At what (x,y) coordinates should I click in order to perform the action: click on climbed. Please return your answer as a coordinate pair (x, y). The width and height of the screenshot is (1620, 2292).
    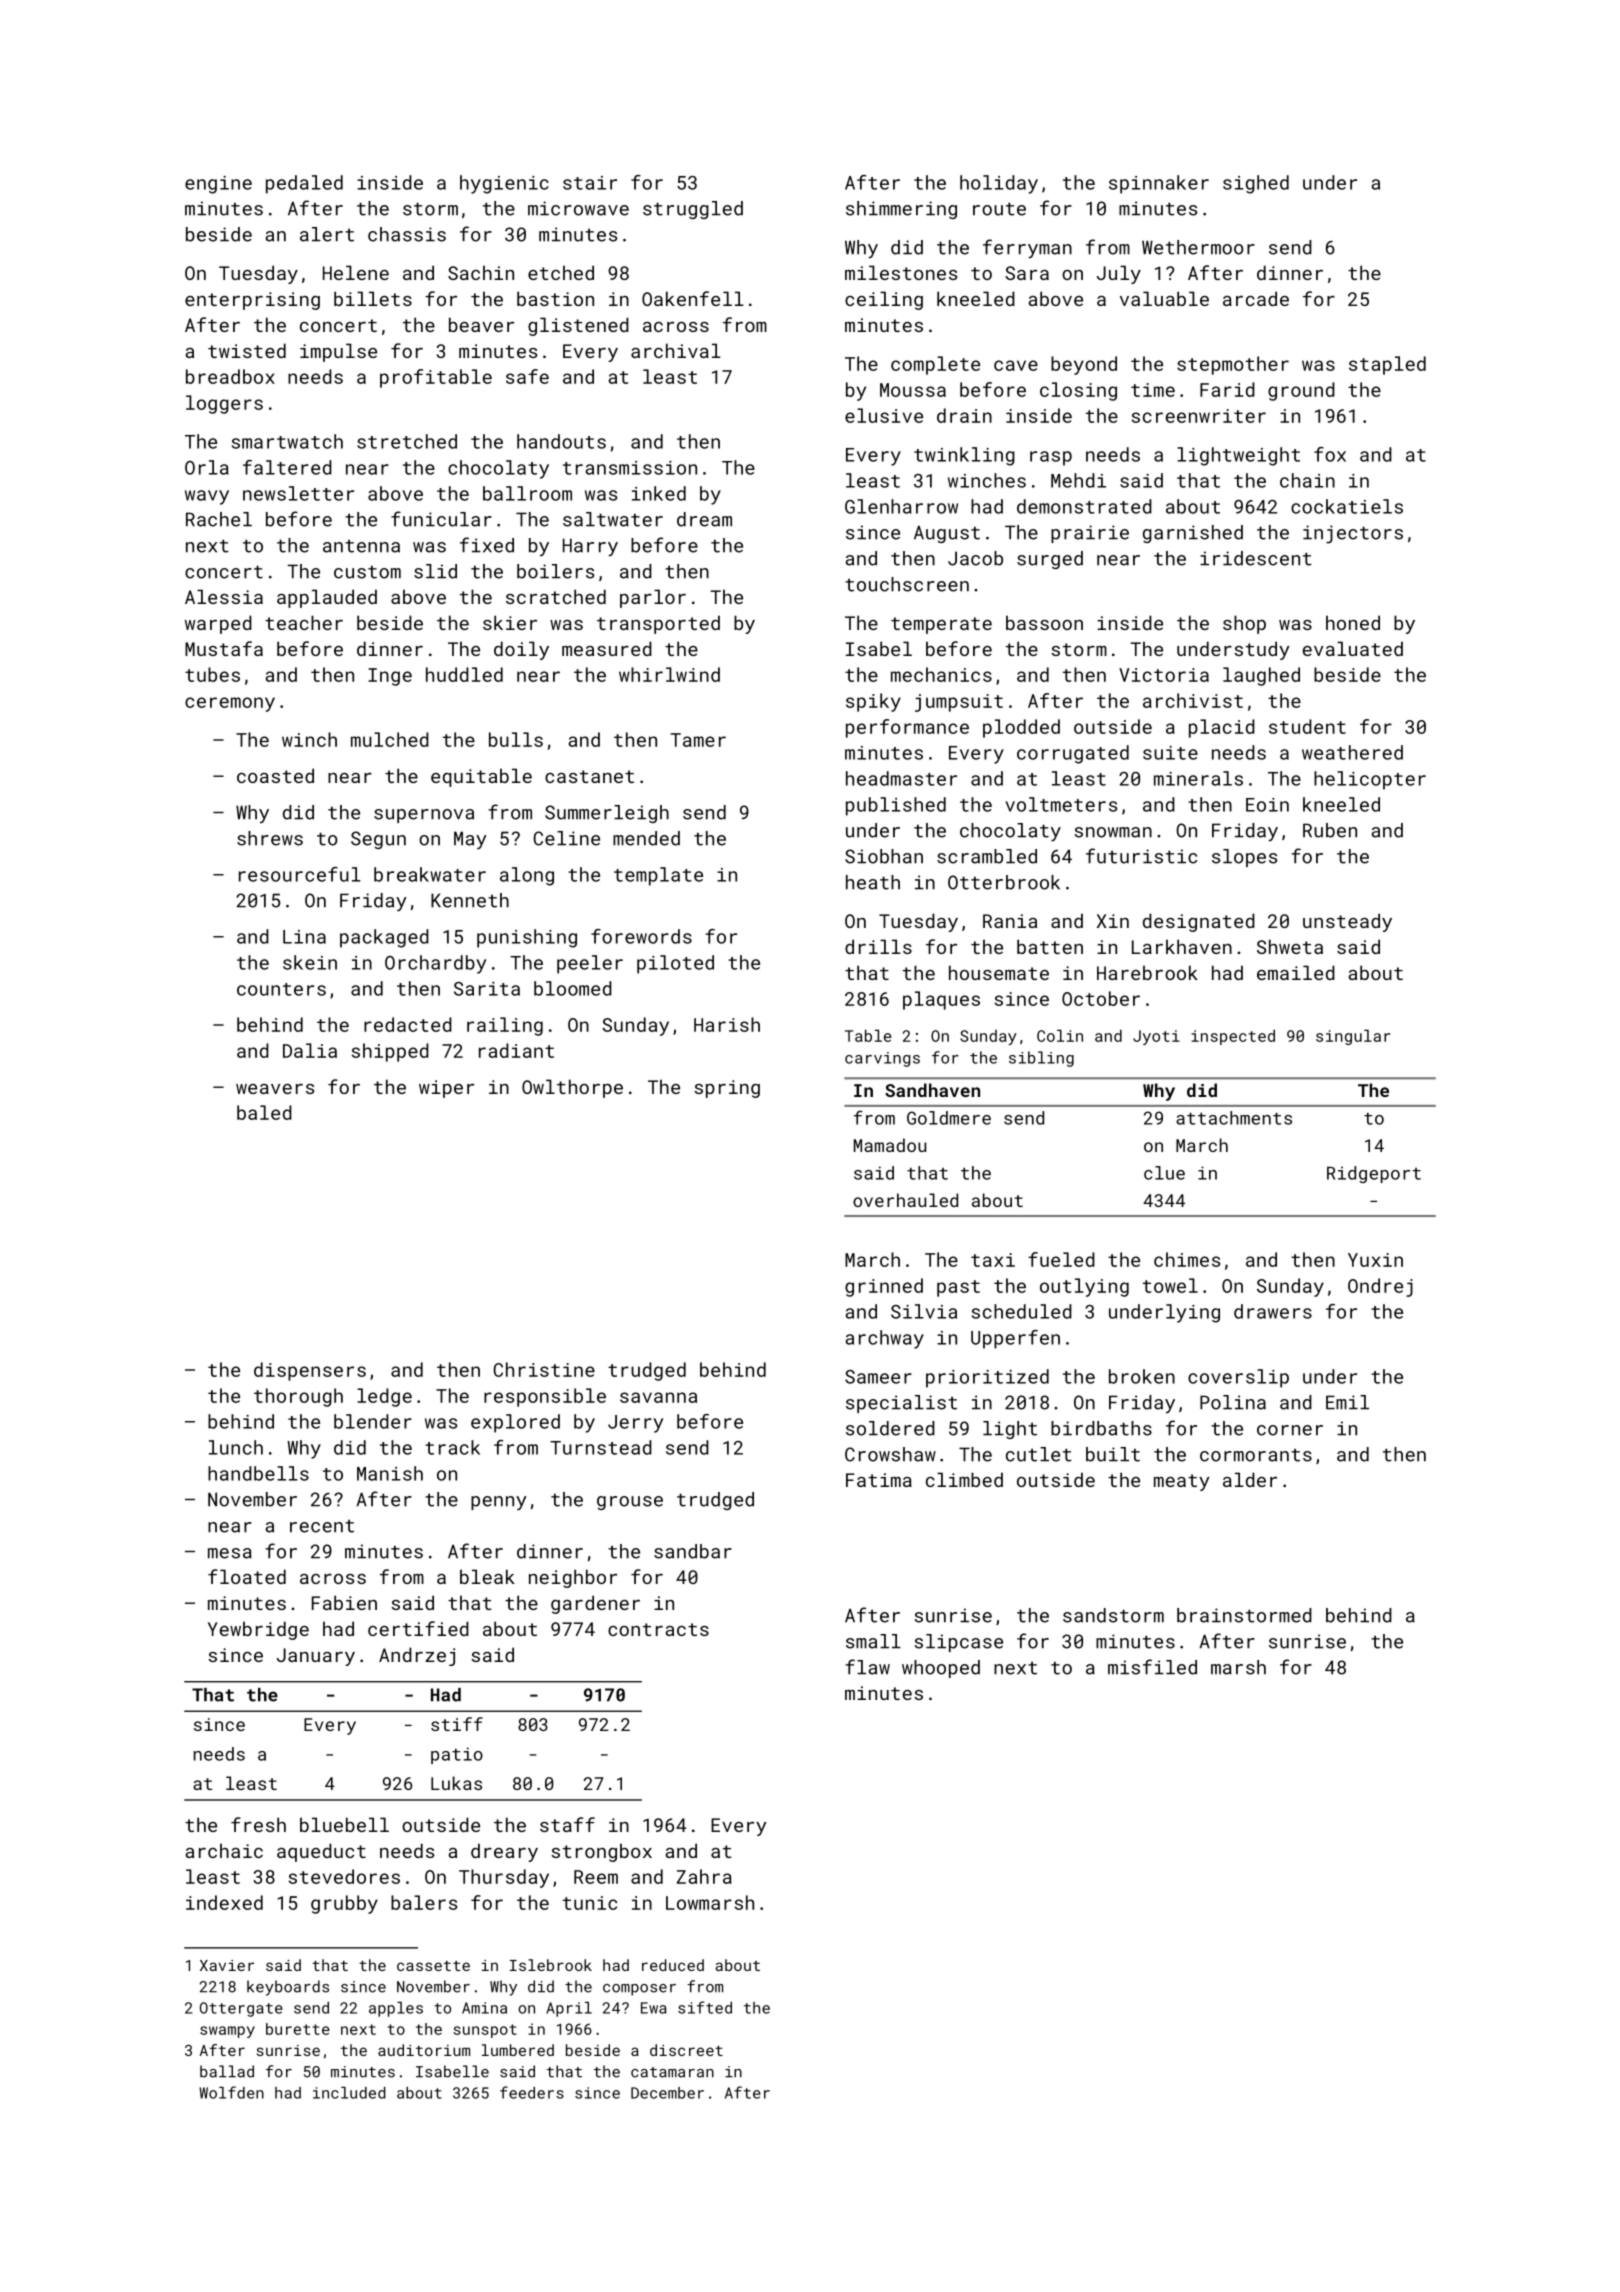
    Looking at the image, I should click on (964, 1479).
